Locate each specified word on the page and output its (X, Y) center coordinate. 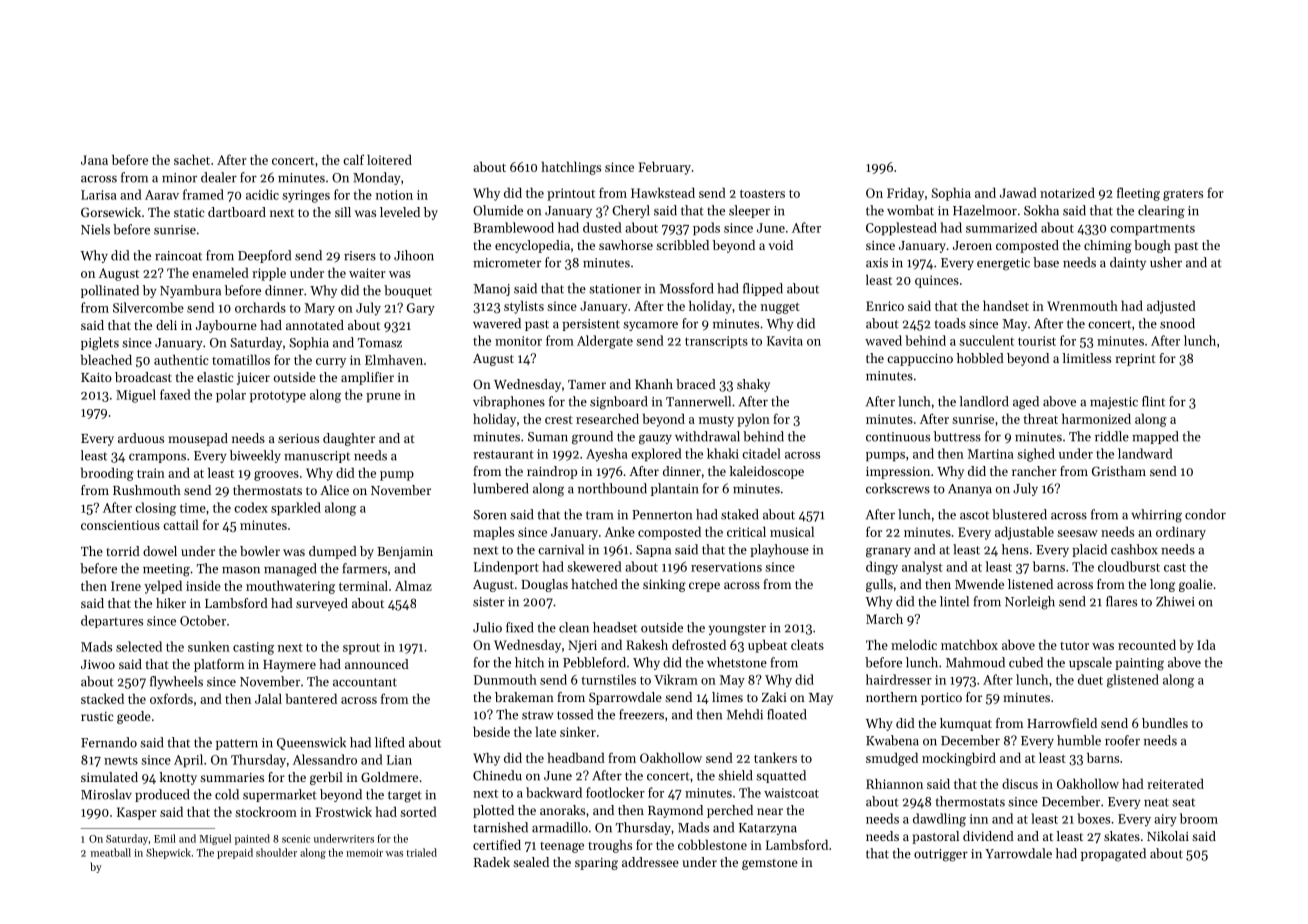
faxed (175, 394)
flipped (763, 289)
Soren (490, 515)
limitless (1086, 358)
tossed (575, 714)
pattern (237, 744)
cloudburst (1129, 566)
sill (343, 212)
